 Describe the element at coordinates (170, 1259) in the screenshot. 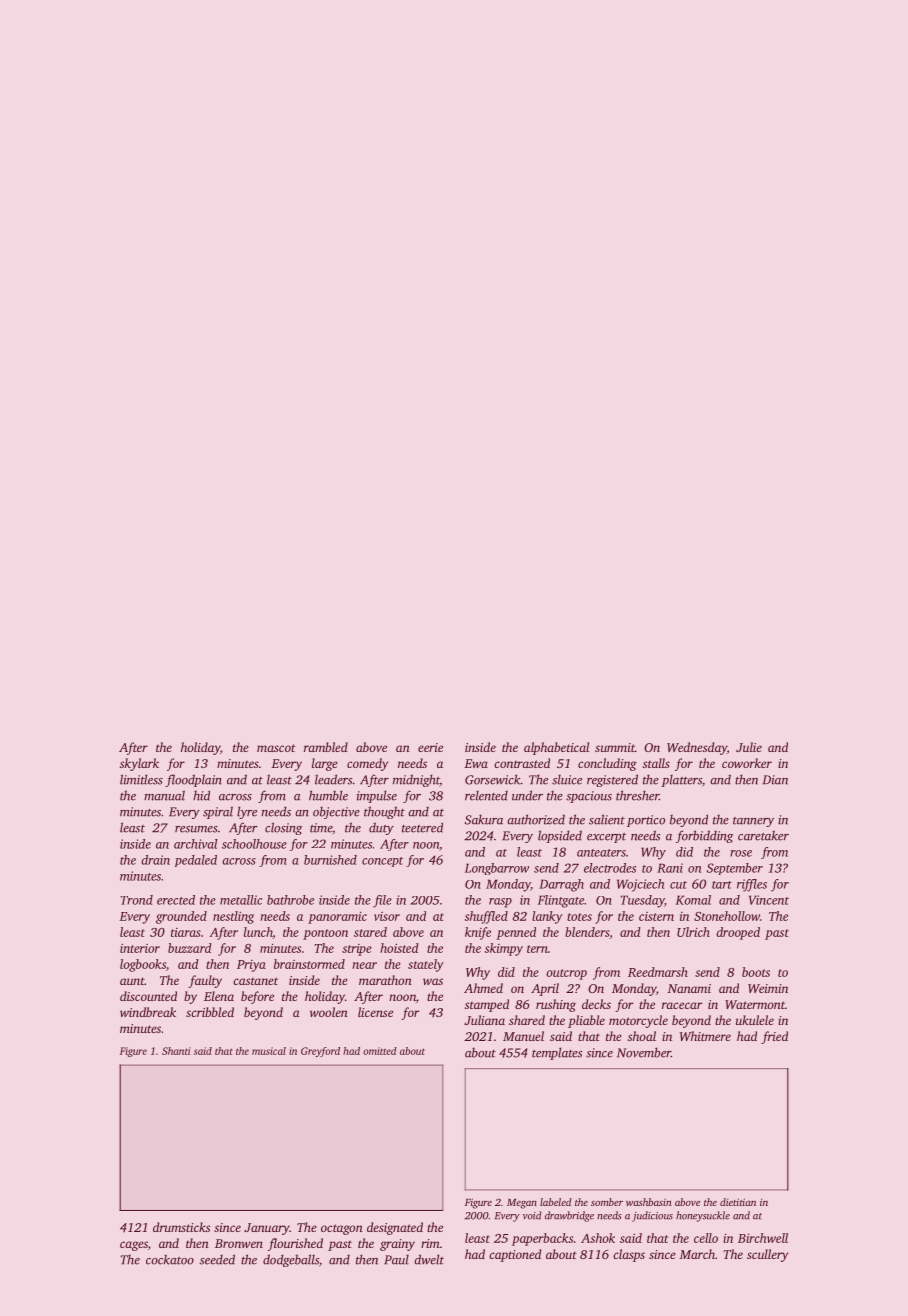

I see `cockatoo` at that location.
